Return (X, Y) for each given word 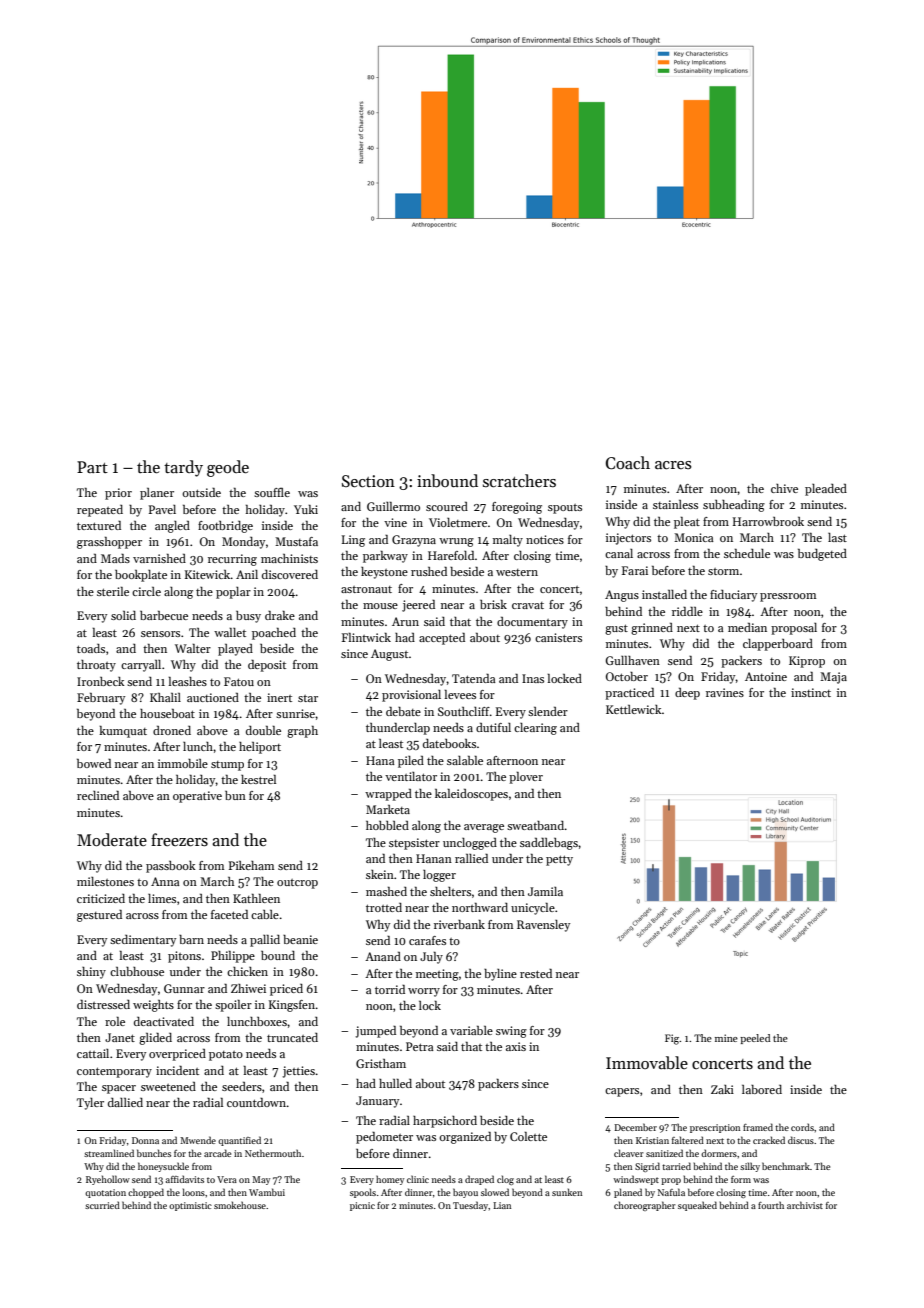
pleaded (826, 490)
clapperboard (778, 645)
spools (363, 1193)
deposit (267, 666)
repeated (100, 511)
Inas (533, 678)
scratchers (519, 480)
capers (622, 1092)
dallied (125, 1102)
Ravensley (543, 926)
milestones (105, 881)
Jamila (545, 891)
